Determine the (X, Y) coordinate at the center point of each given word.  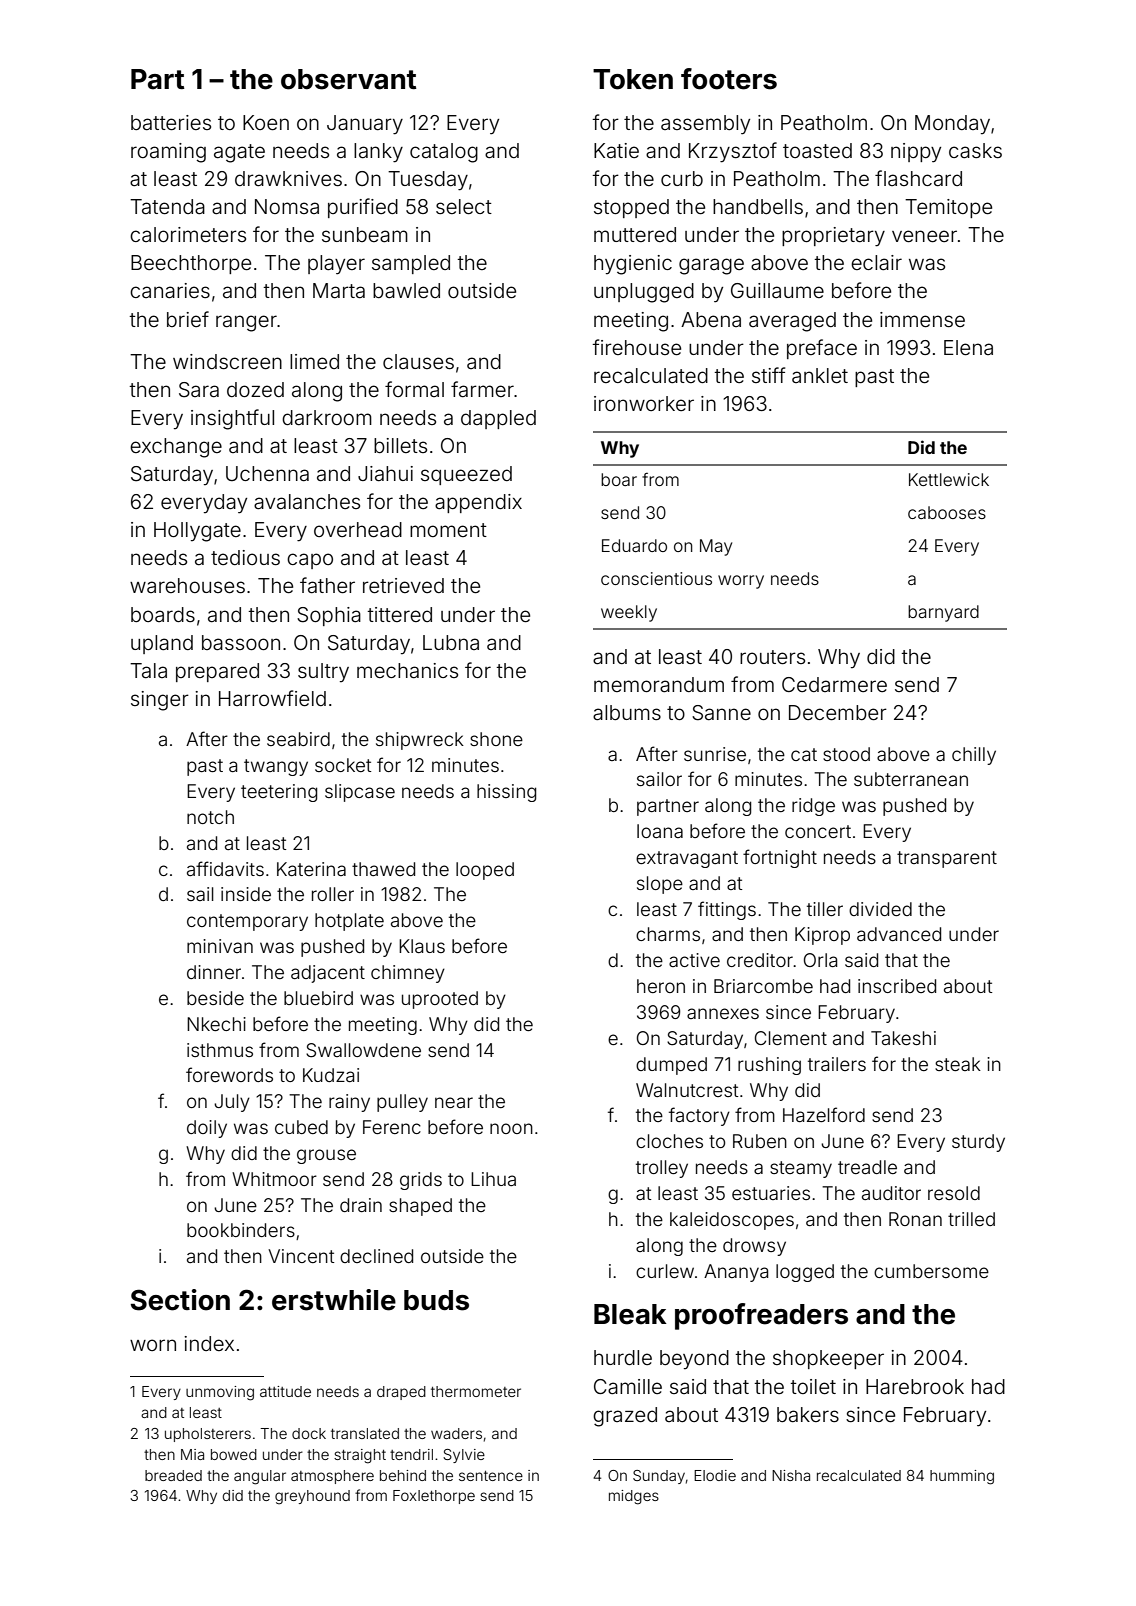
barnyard (943, 613)
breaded (173, 1475)
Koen (266, 122)
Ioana (660, 831)
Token (633, 79)
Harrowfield (272, 698)
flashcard (918, 178)
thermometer (476, 1391)
